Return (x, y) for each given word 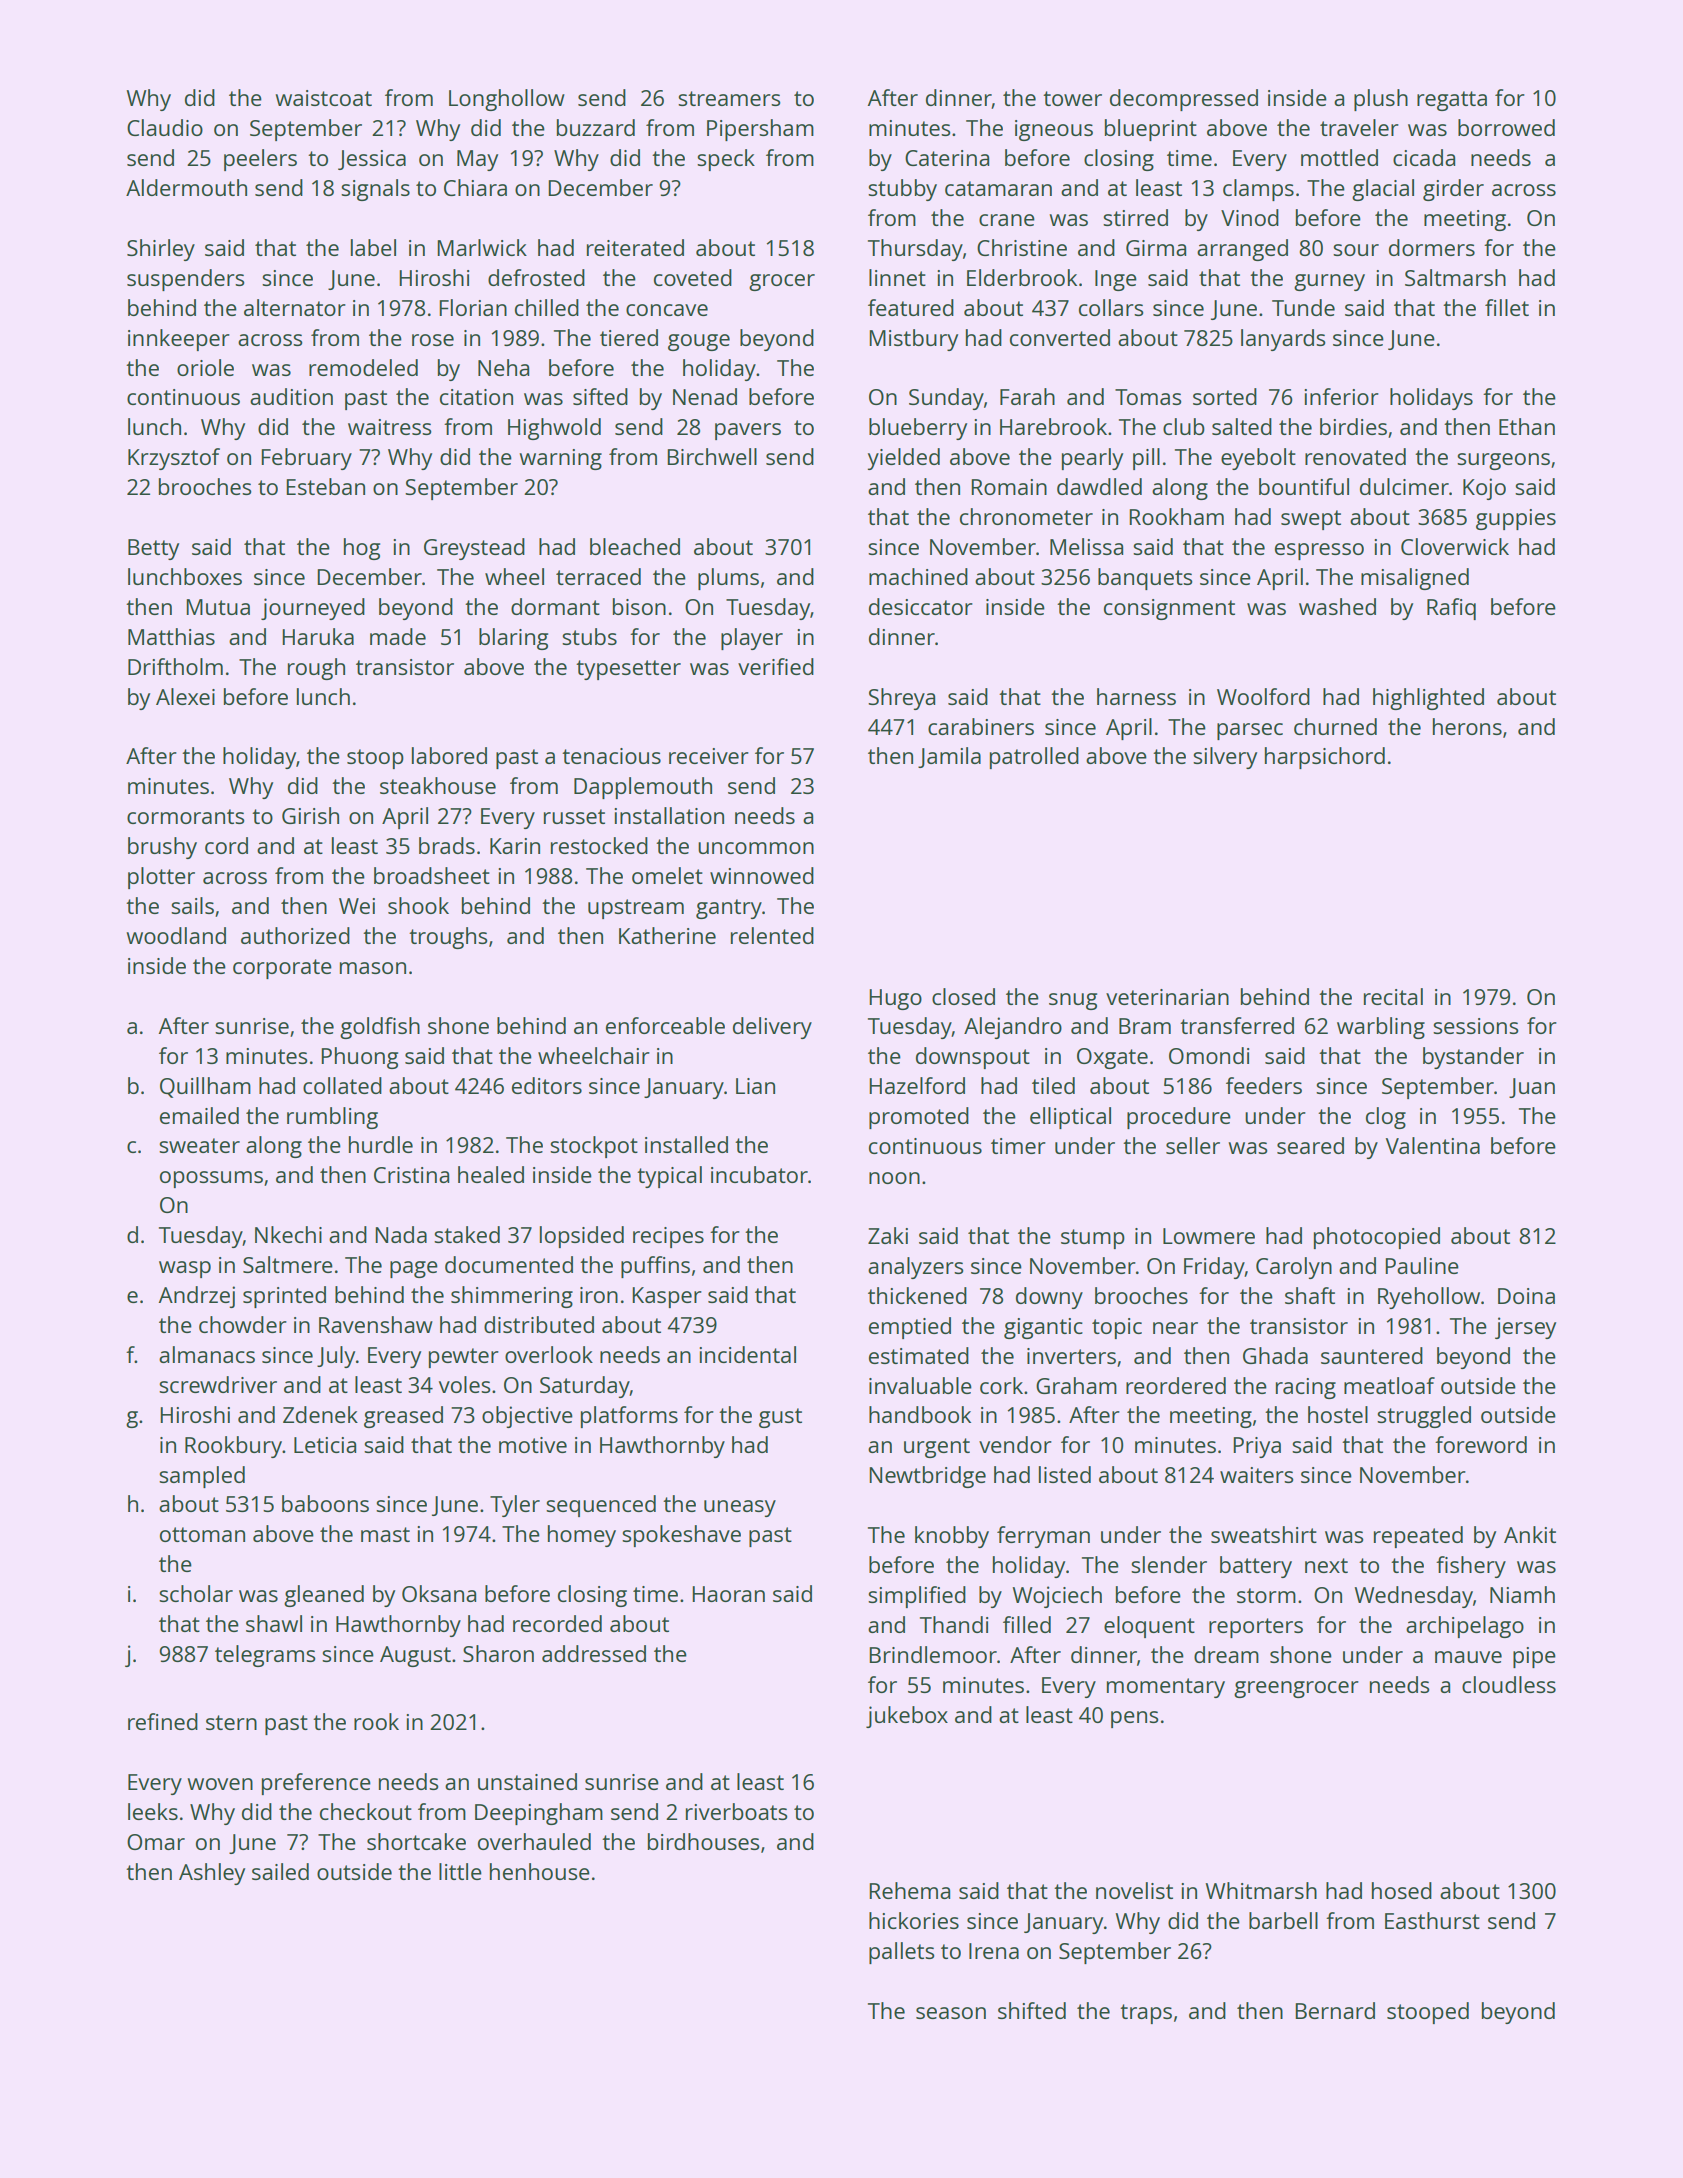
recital (1393, 996)
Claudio (165, 127)
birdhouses (703, 1841)
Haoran (728, 1594)
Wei (357, 906)
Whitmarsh (1261, 1890)
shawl (274, 1623)
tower (1072, 98)
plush (1381, 100)
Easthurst (1432, 1920)
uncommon (756, 848)
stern (231, 1722)
